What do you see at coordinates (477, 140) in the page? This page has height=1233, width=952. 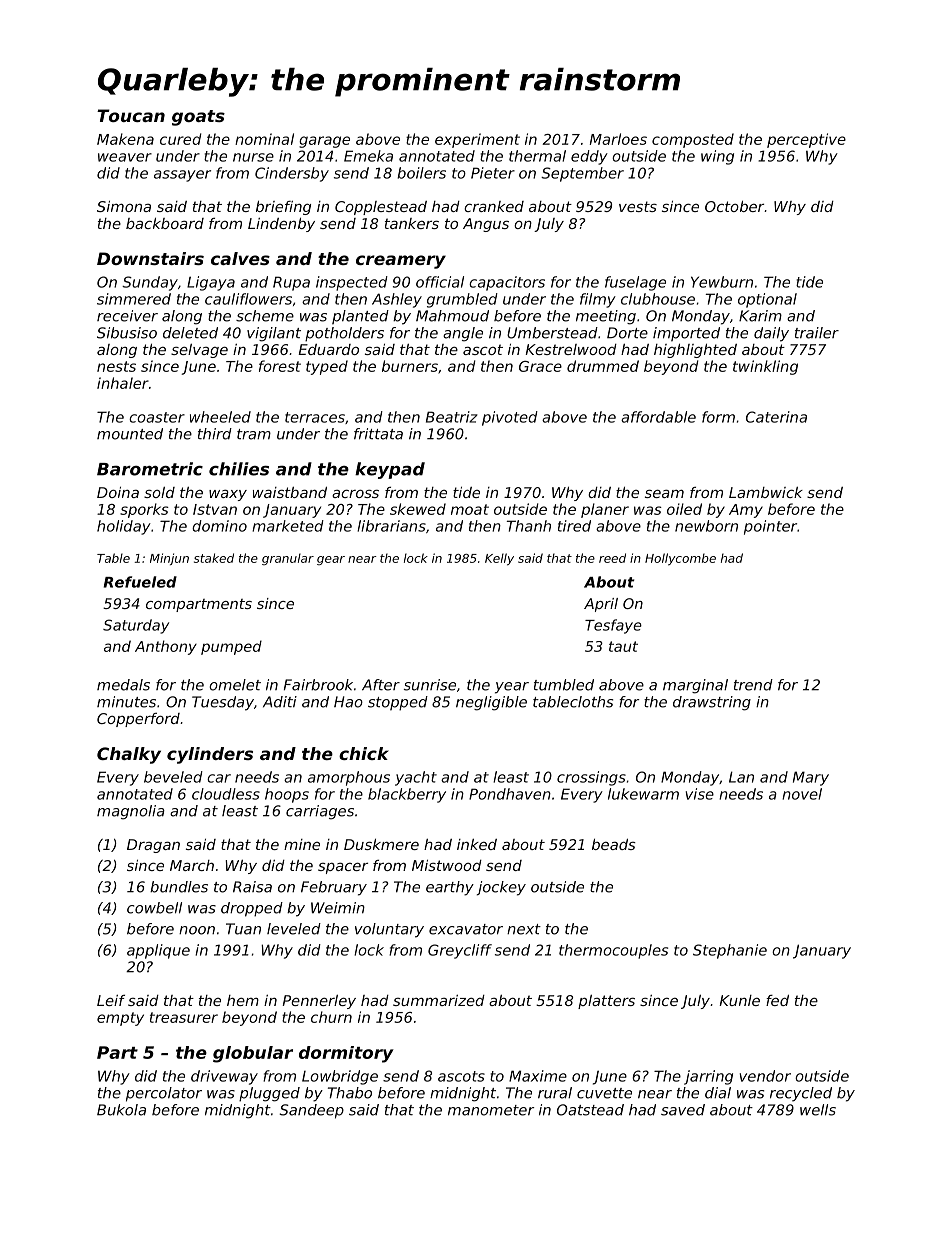 I see `experiment` at bounding box center [477, 140].
